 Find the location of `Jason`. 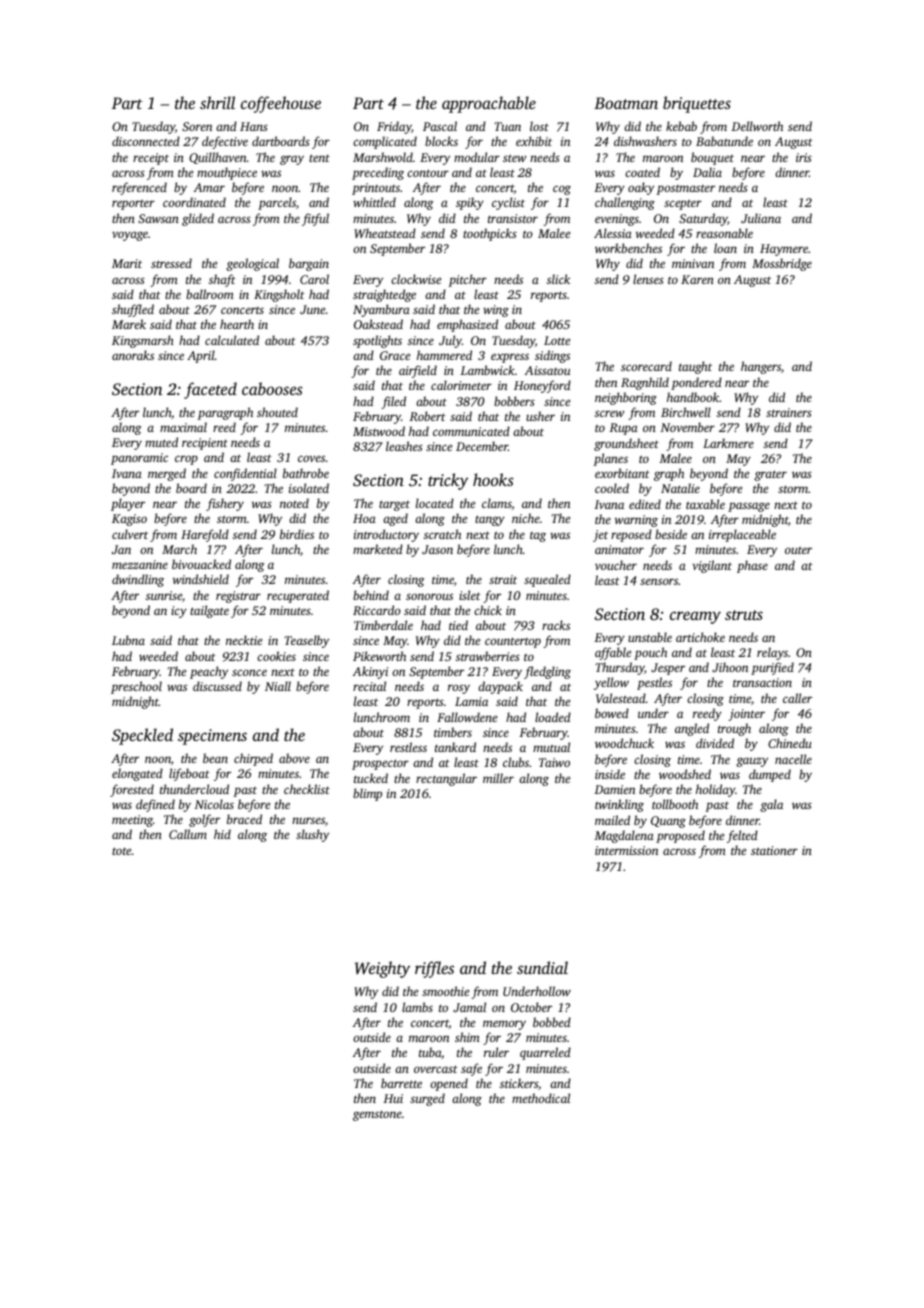

Jason is located at coordinates (437, 549).
